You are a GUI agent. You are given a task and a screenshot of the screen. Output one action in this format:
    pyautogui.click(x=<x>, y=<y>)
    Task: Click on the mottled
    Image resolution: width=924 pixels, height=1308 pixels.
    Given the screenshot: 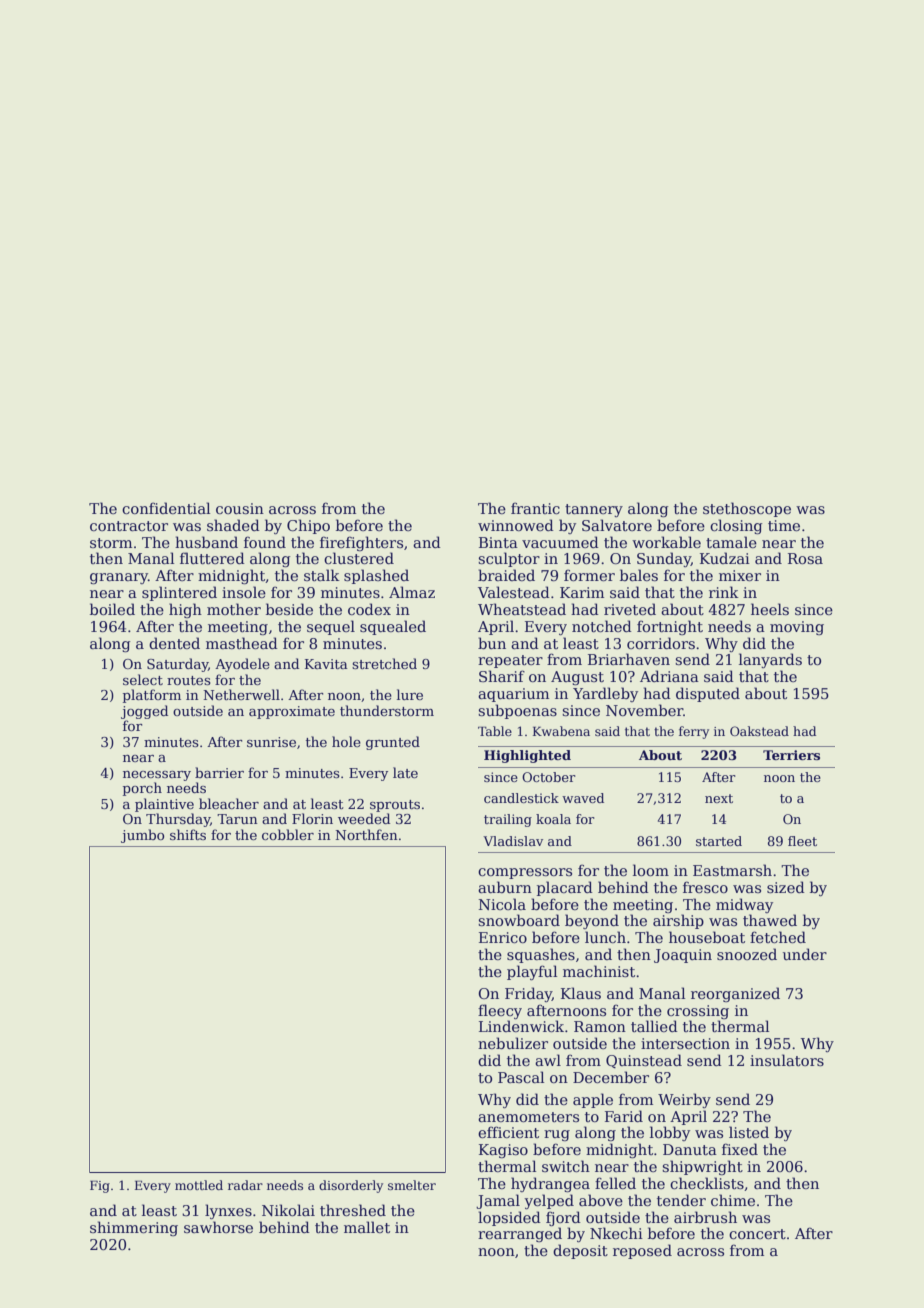 What is the action you would take?
    pyautogui.click(x=199, y=1185)
